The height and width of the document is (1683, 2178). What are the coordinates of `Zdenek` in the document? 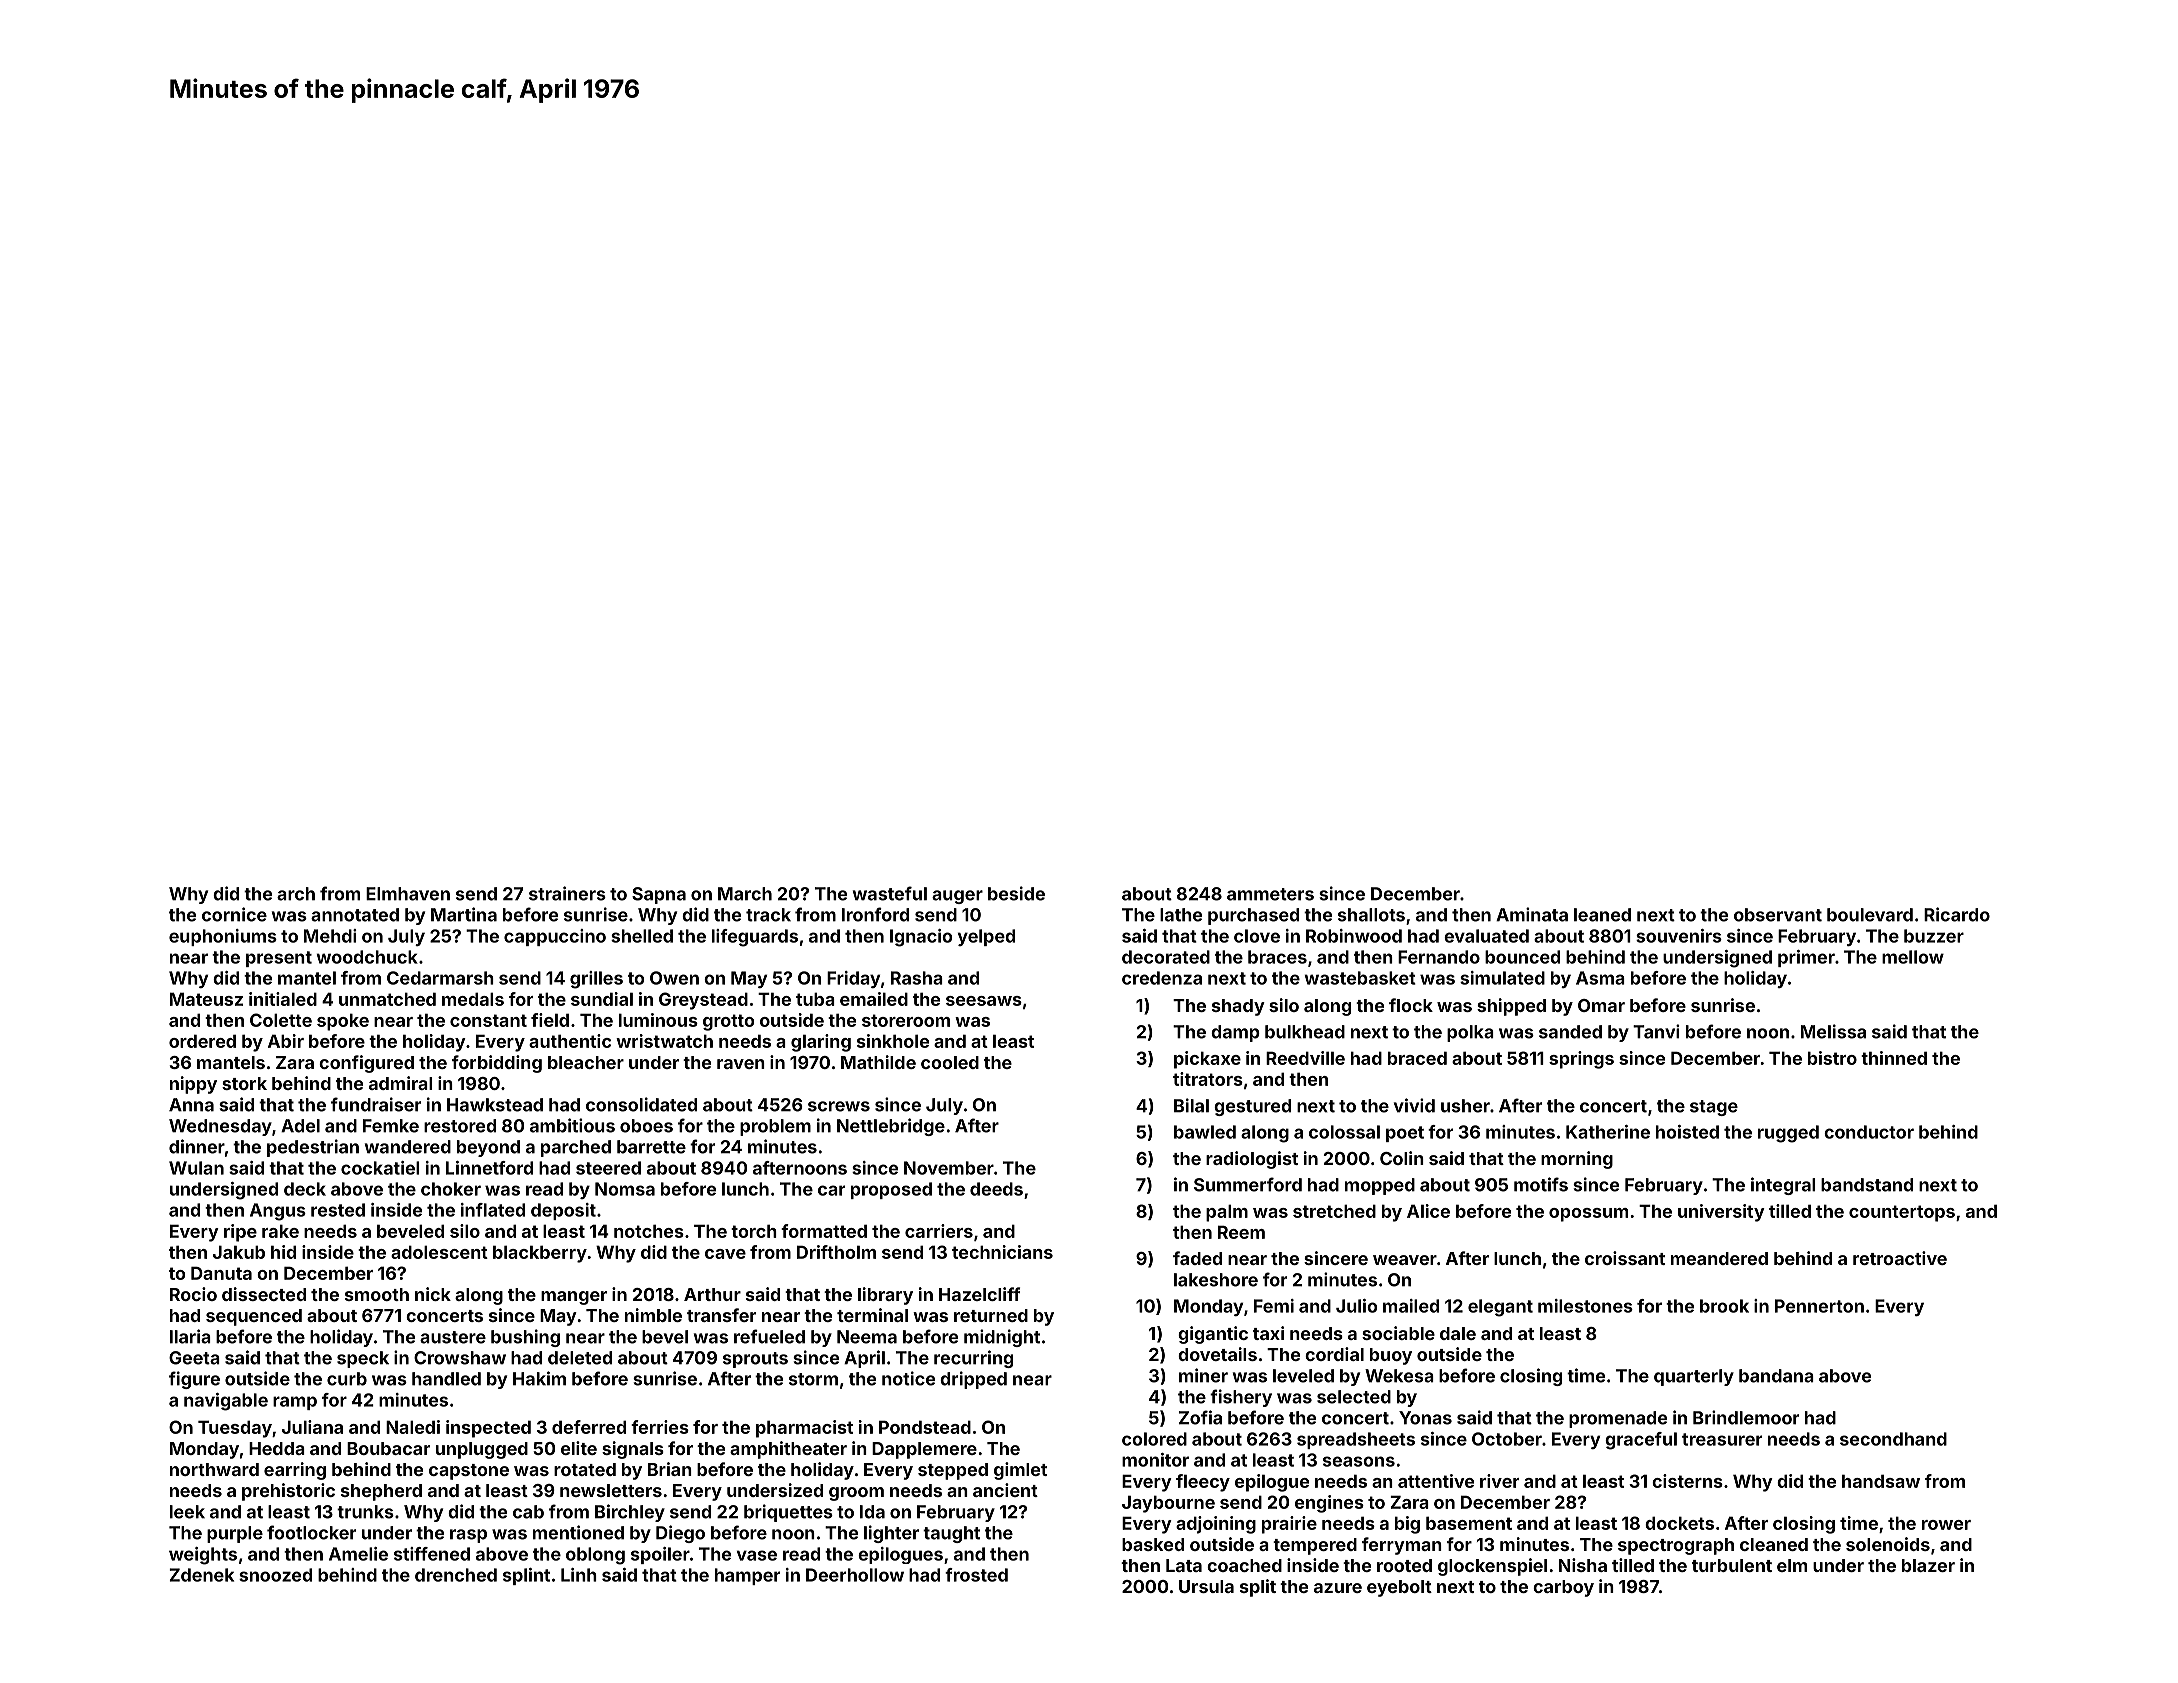 It's located at (201, 1575).
